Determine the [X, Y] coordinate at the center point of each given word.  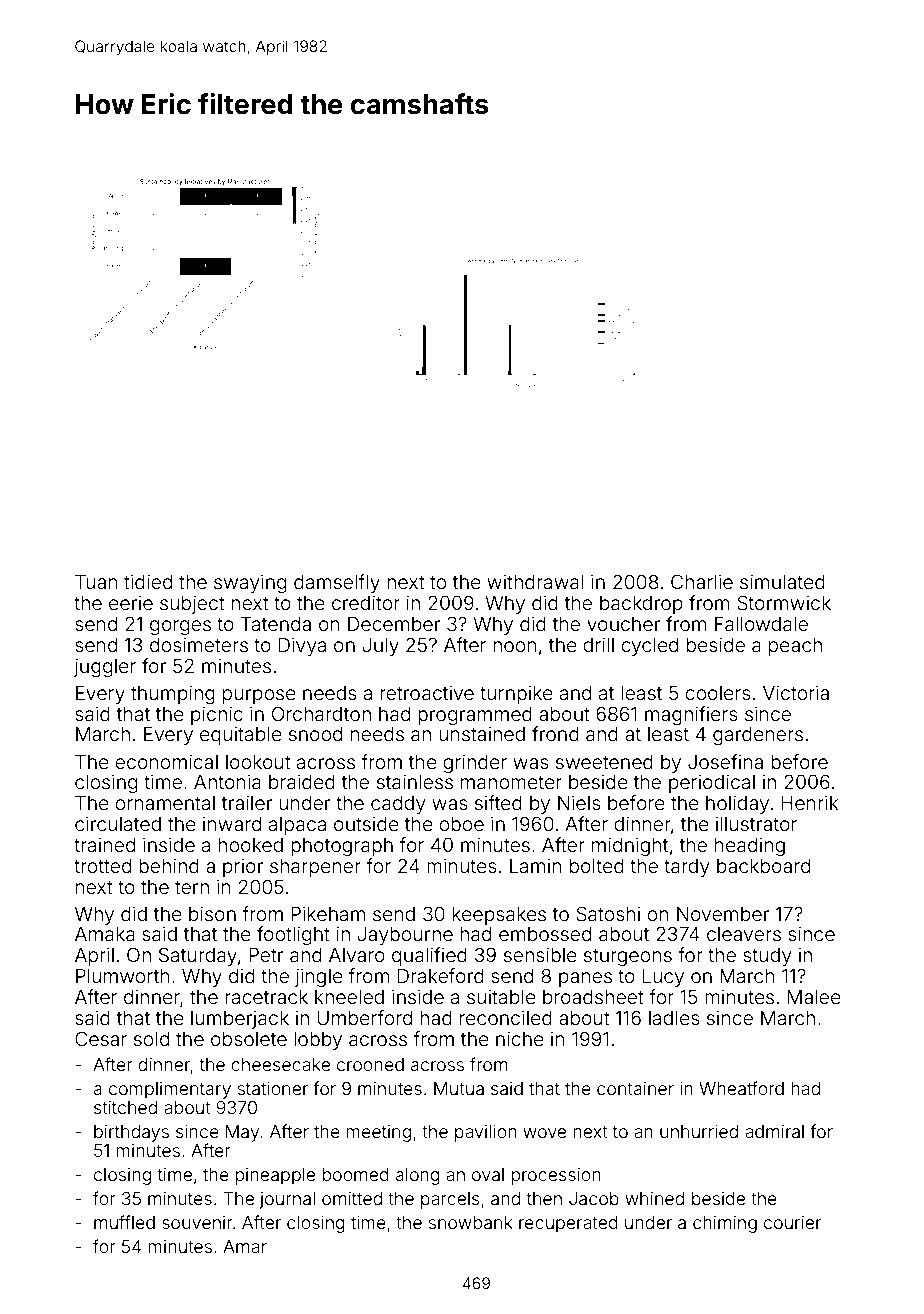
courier [792, 1222]
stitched [125, 1107]
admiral [774, 1131]
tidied [148, 581]
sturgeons [628, 957]
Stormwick [784, 603]
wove [544, 1133]
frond [555, 733]
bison [212, 913]
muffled [124, 1222]
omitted [352, 1198]
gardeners [758, 736]
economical [166, 761]
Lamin [535, 865]
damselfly [337, 583]
